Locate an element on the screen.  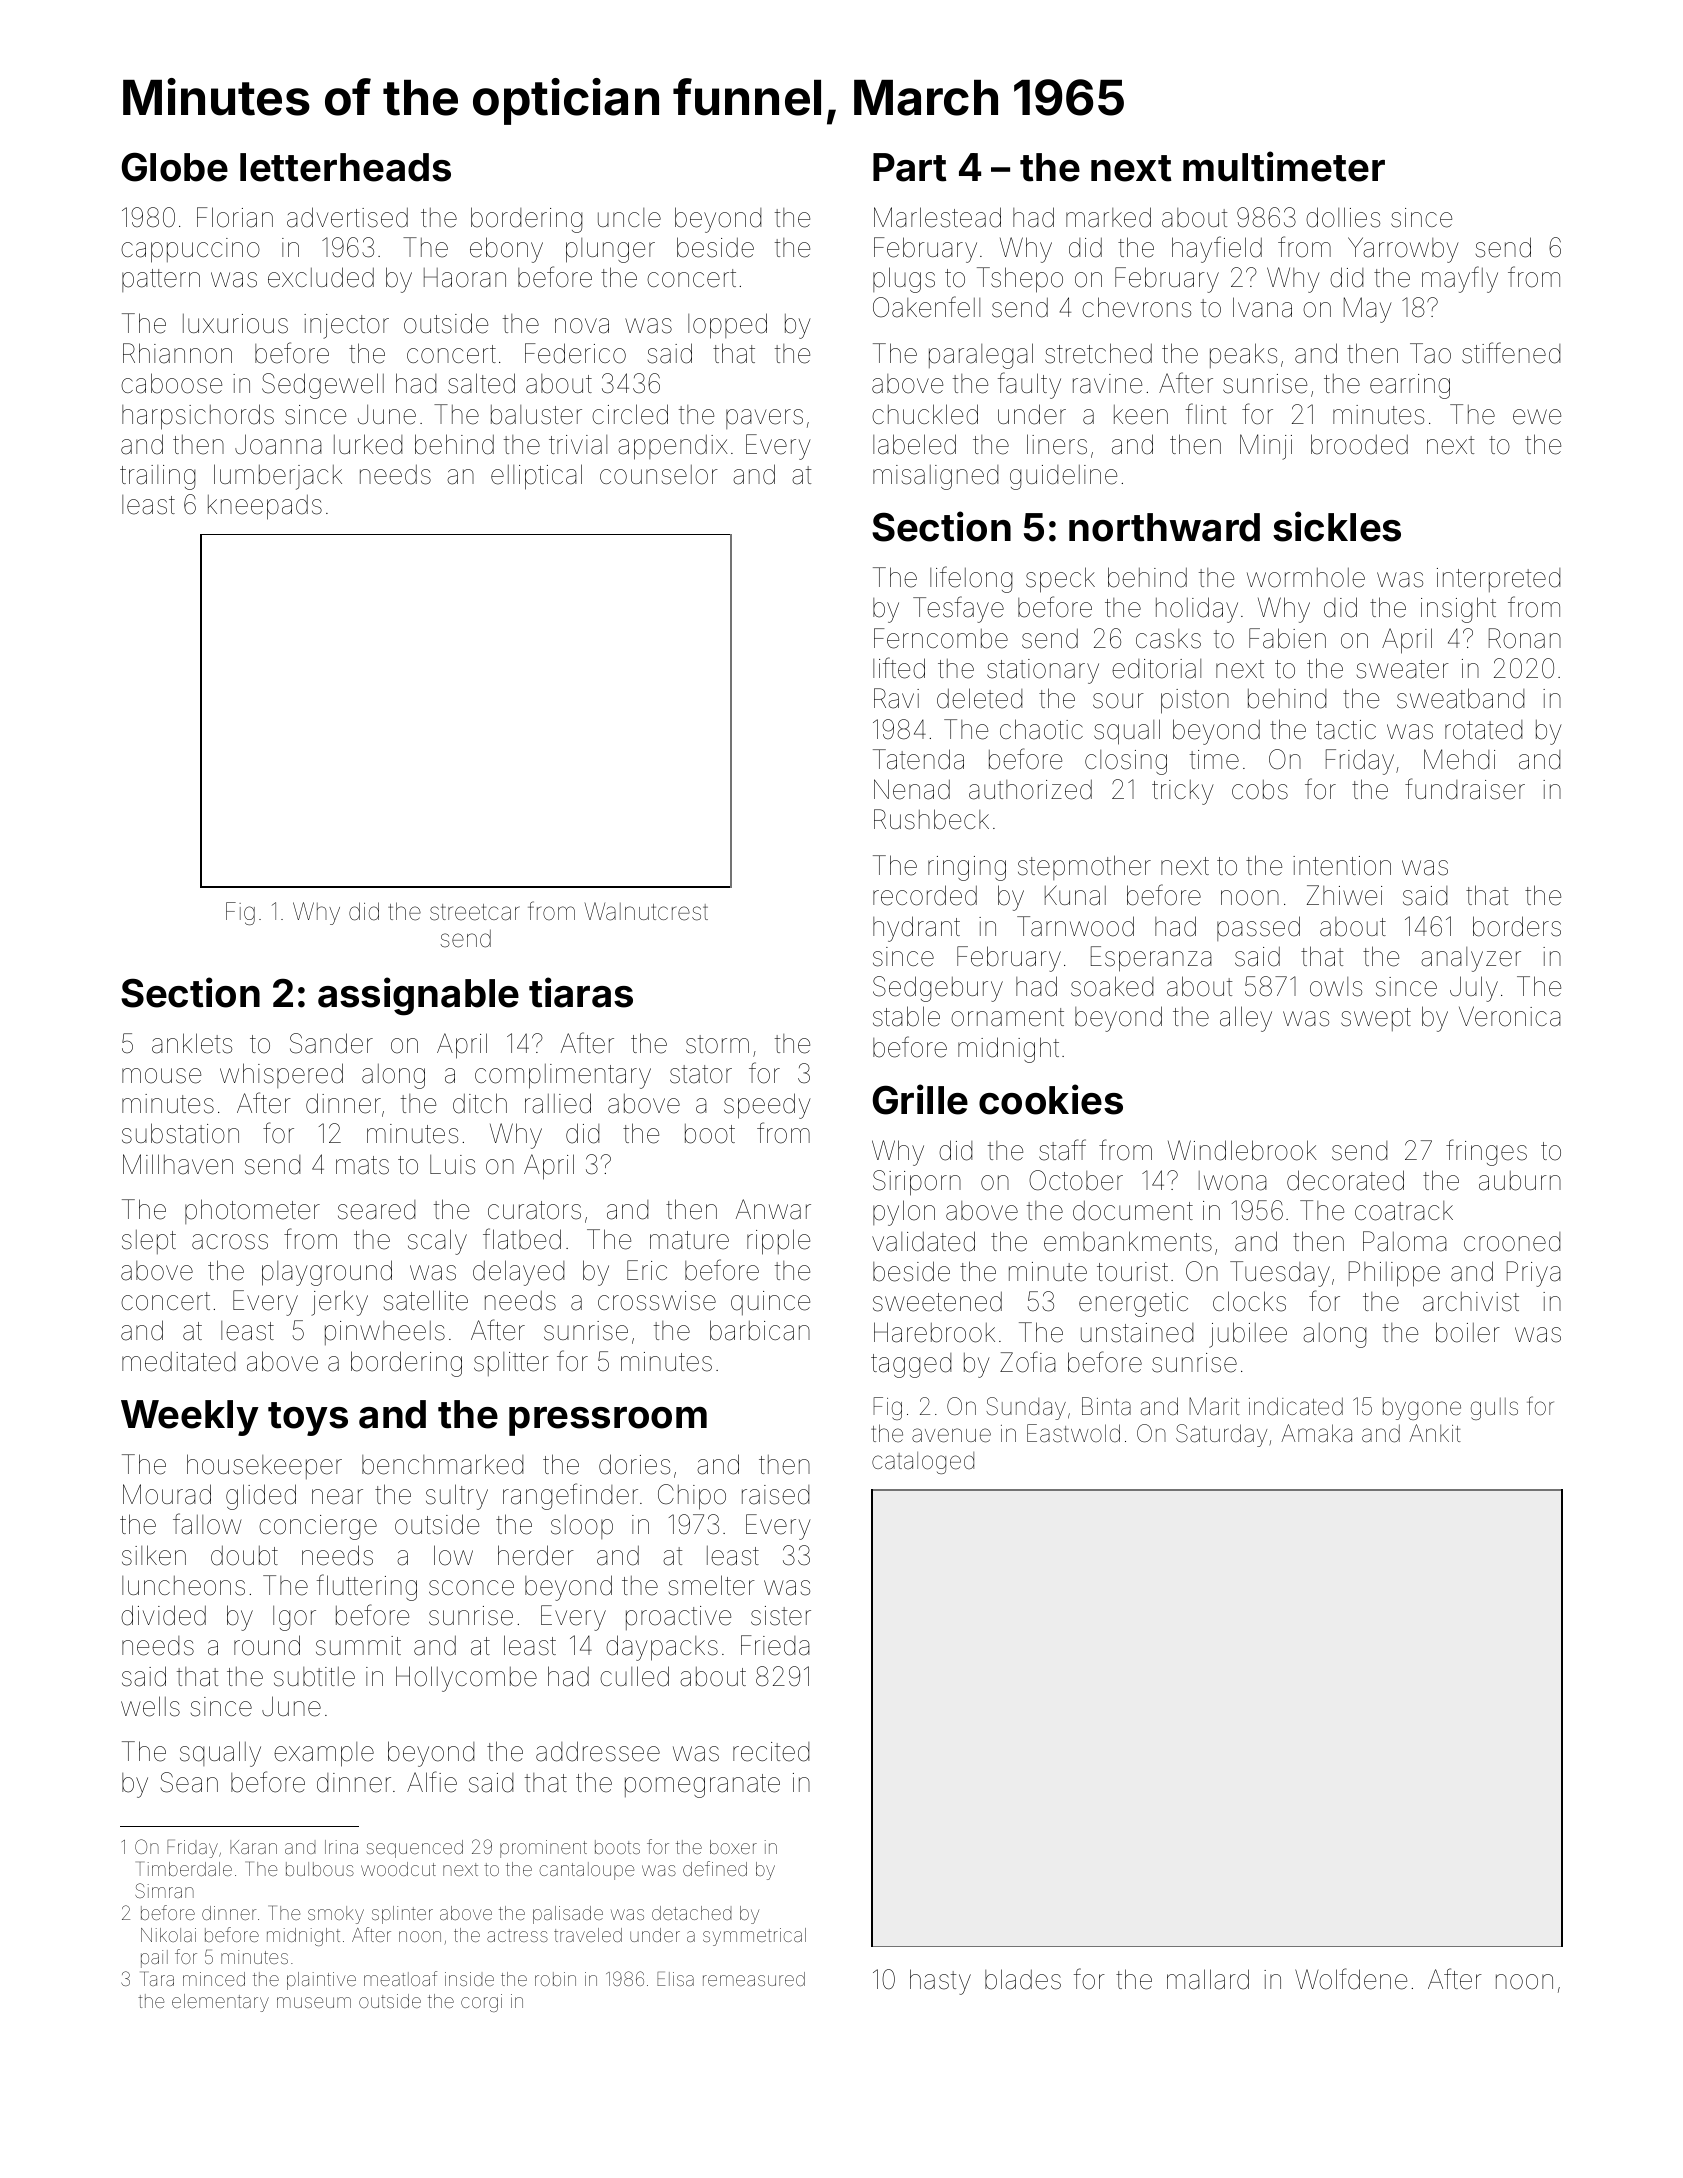
stiffened is located at coordinates (1511, 353).
